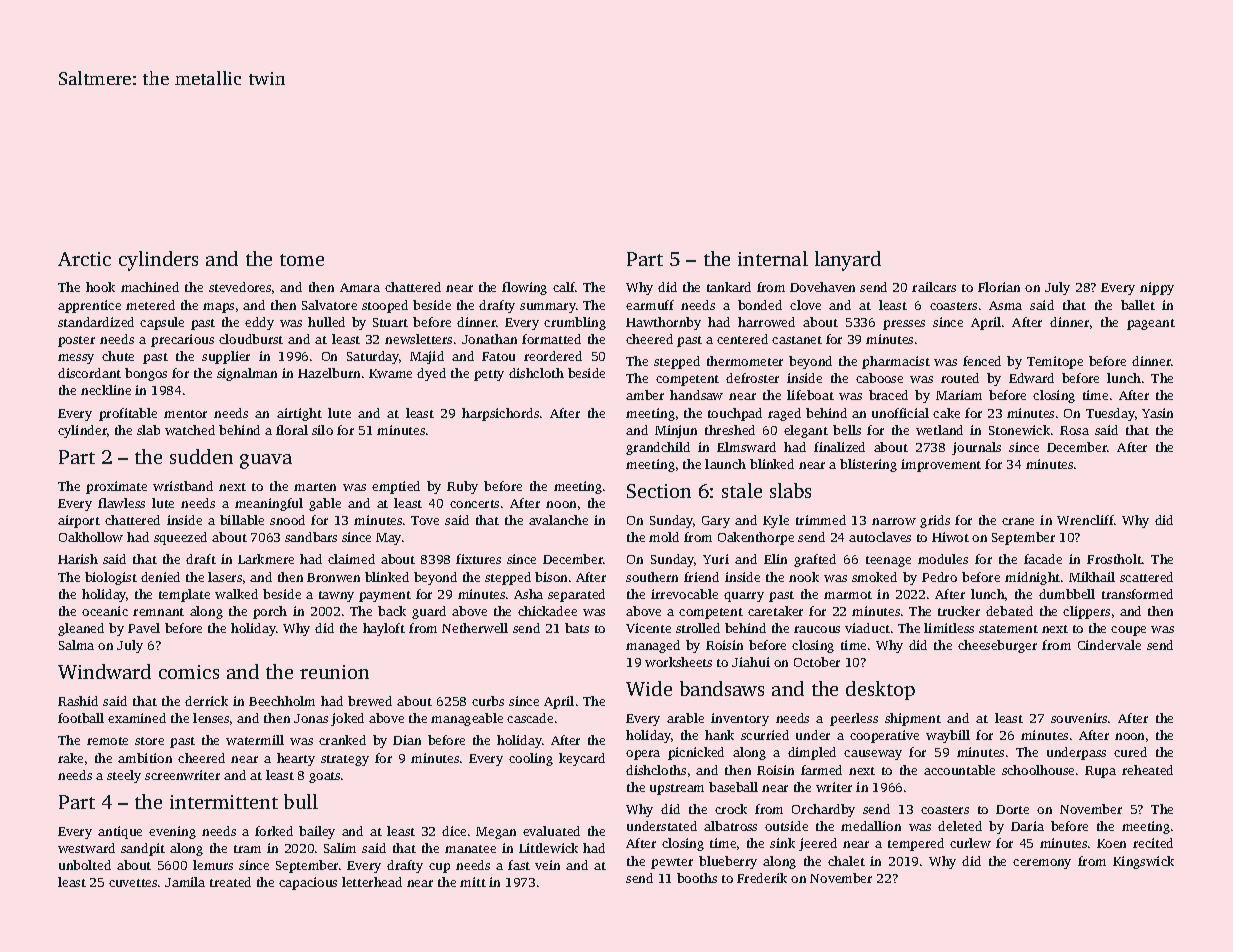 Image resolution: width=1233 pixels, height=952 pixels. Describe the element at coordinates (84, 259) in the document. I see `Arctic` at that location.
